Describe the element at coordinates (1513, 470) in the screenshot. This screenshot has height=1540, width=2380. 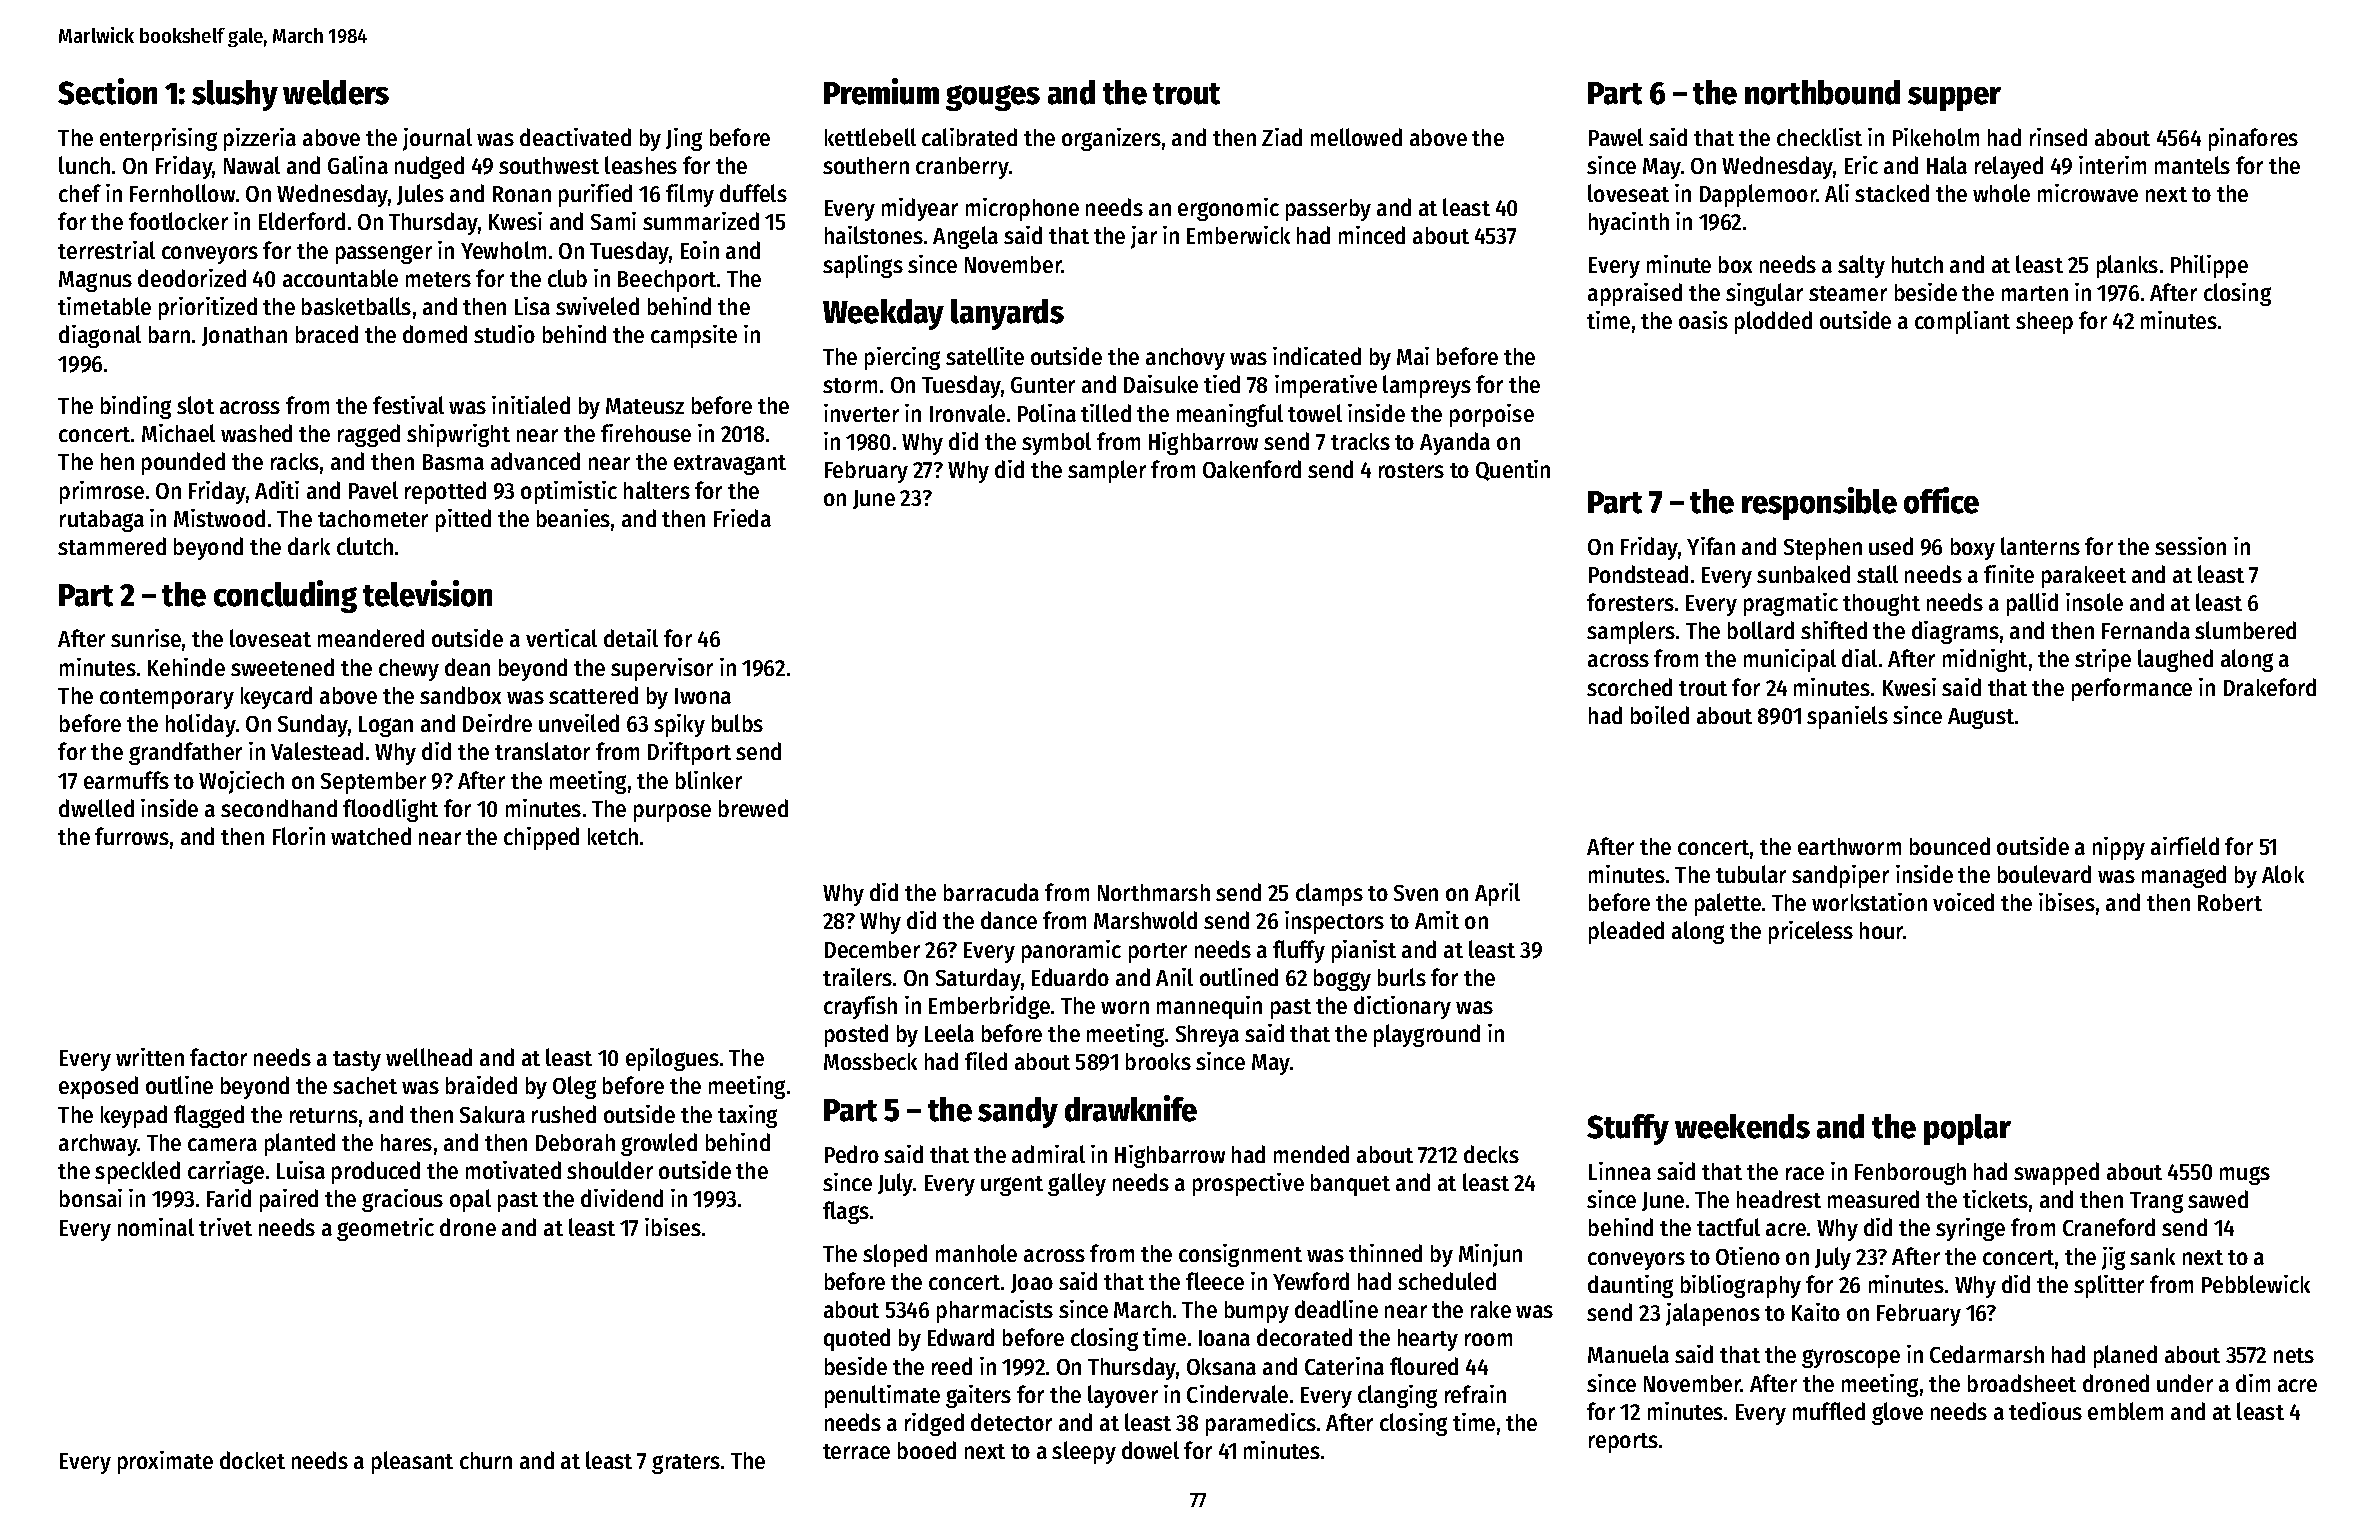
I see `Quentin` at that location.
